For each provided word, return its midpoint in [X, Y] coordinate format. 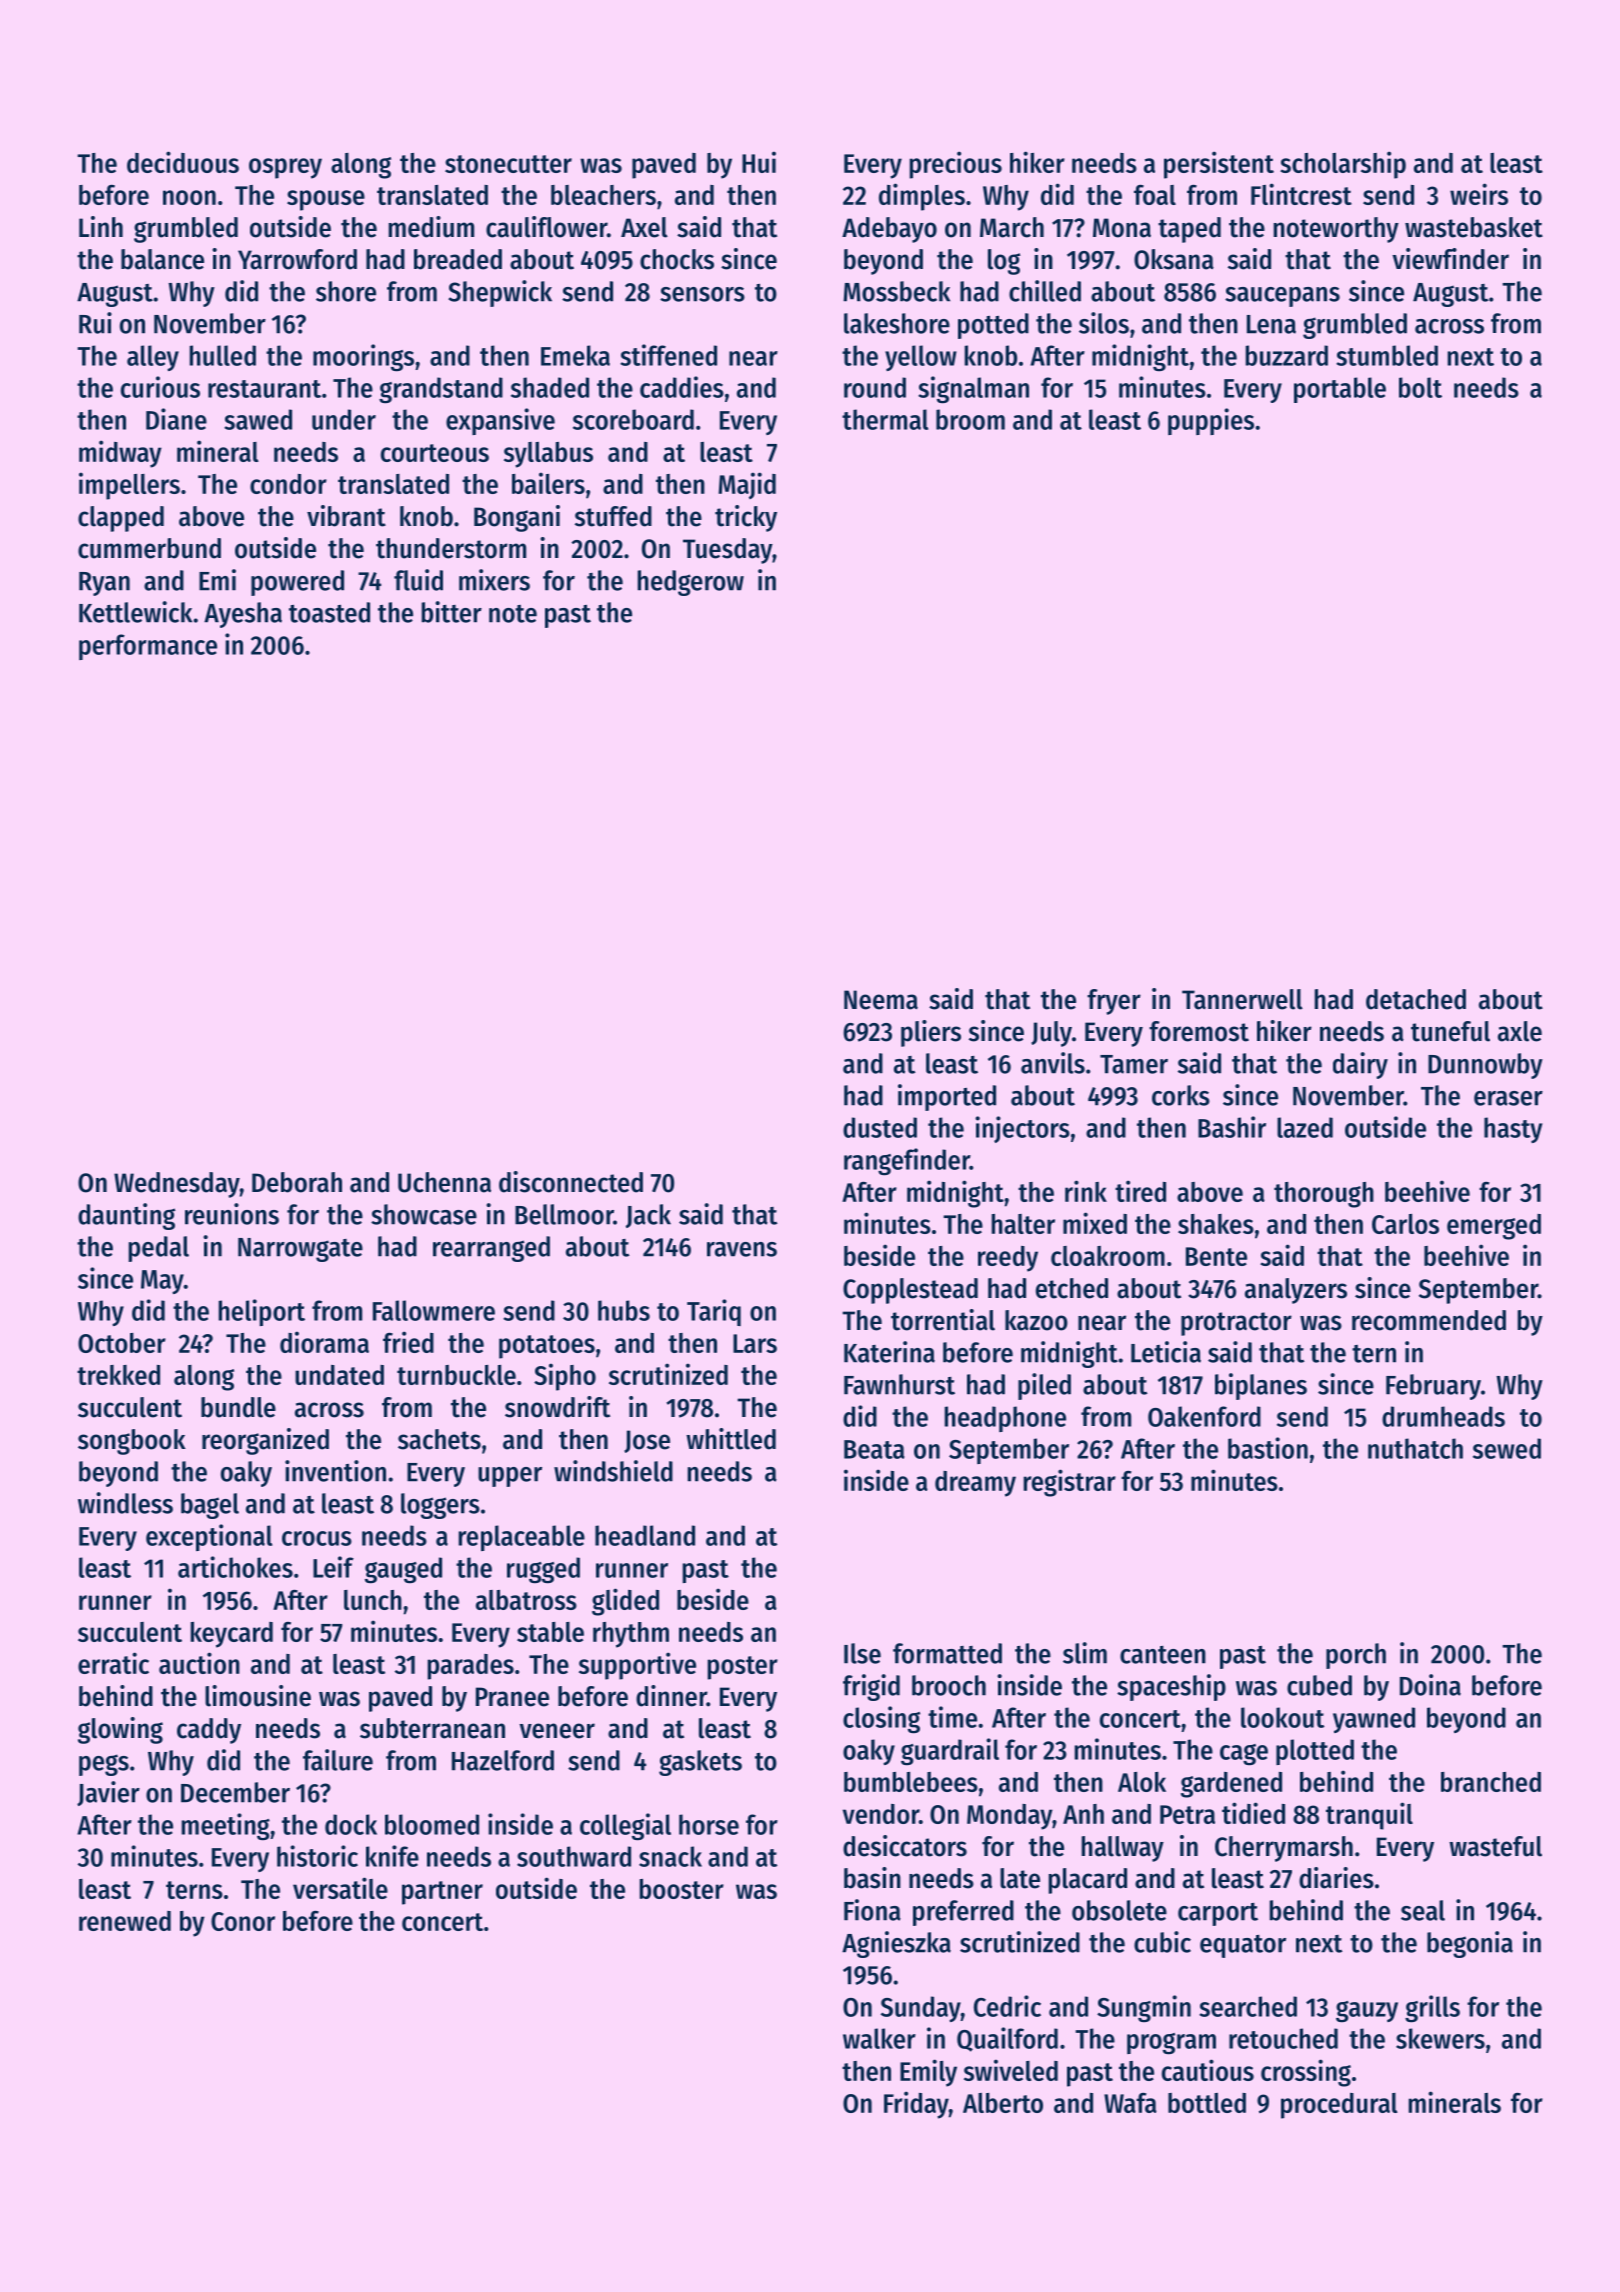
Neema [881, 1000]
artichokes [235, 1567]
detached [1416, 999]
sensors [702, 294]
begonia [1470, 1944]
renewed [125, 1921]
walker [879, 2038]
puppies [1211, 421]
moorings [363, 358]
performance [148, 647]
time [952, 1717]
